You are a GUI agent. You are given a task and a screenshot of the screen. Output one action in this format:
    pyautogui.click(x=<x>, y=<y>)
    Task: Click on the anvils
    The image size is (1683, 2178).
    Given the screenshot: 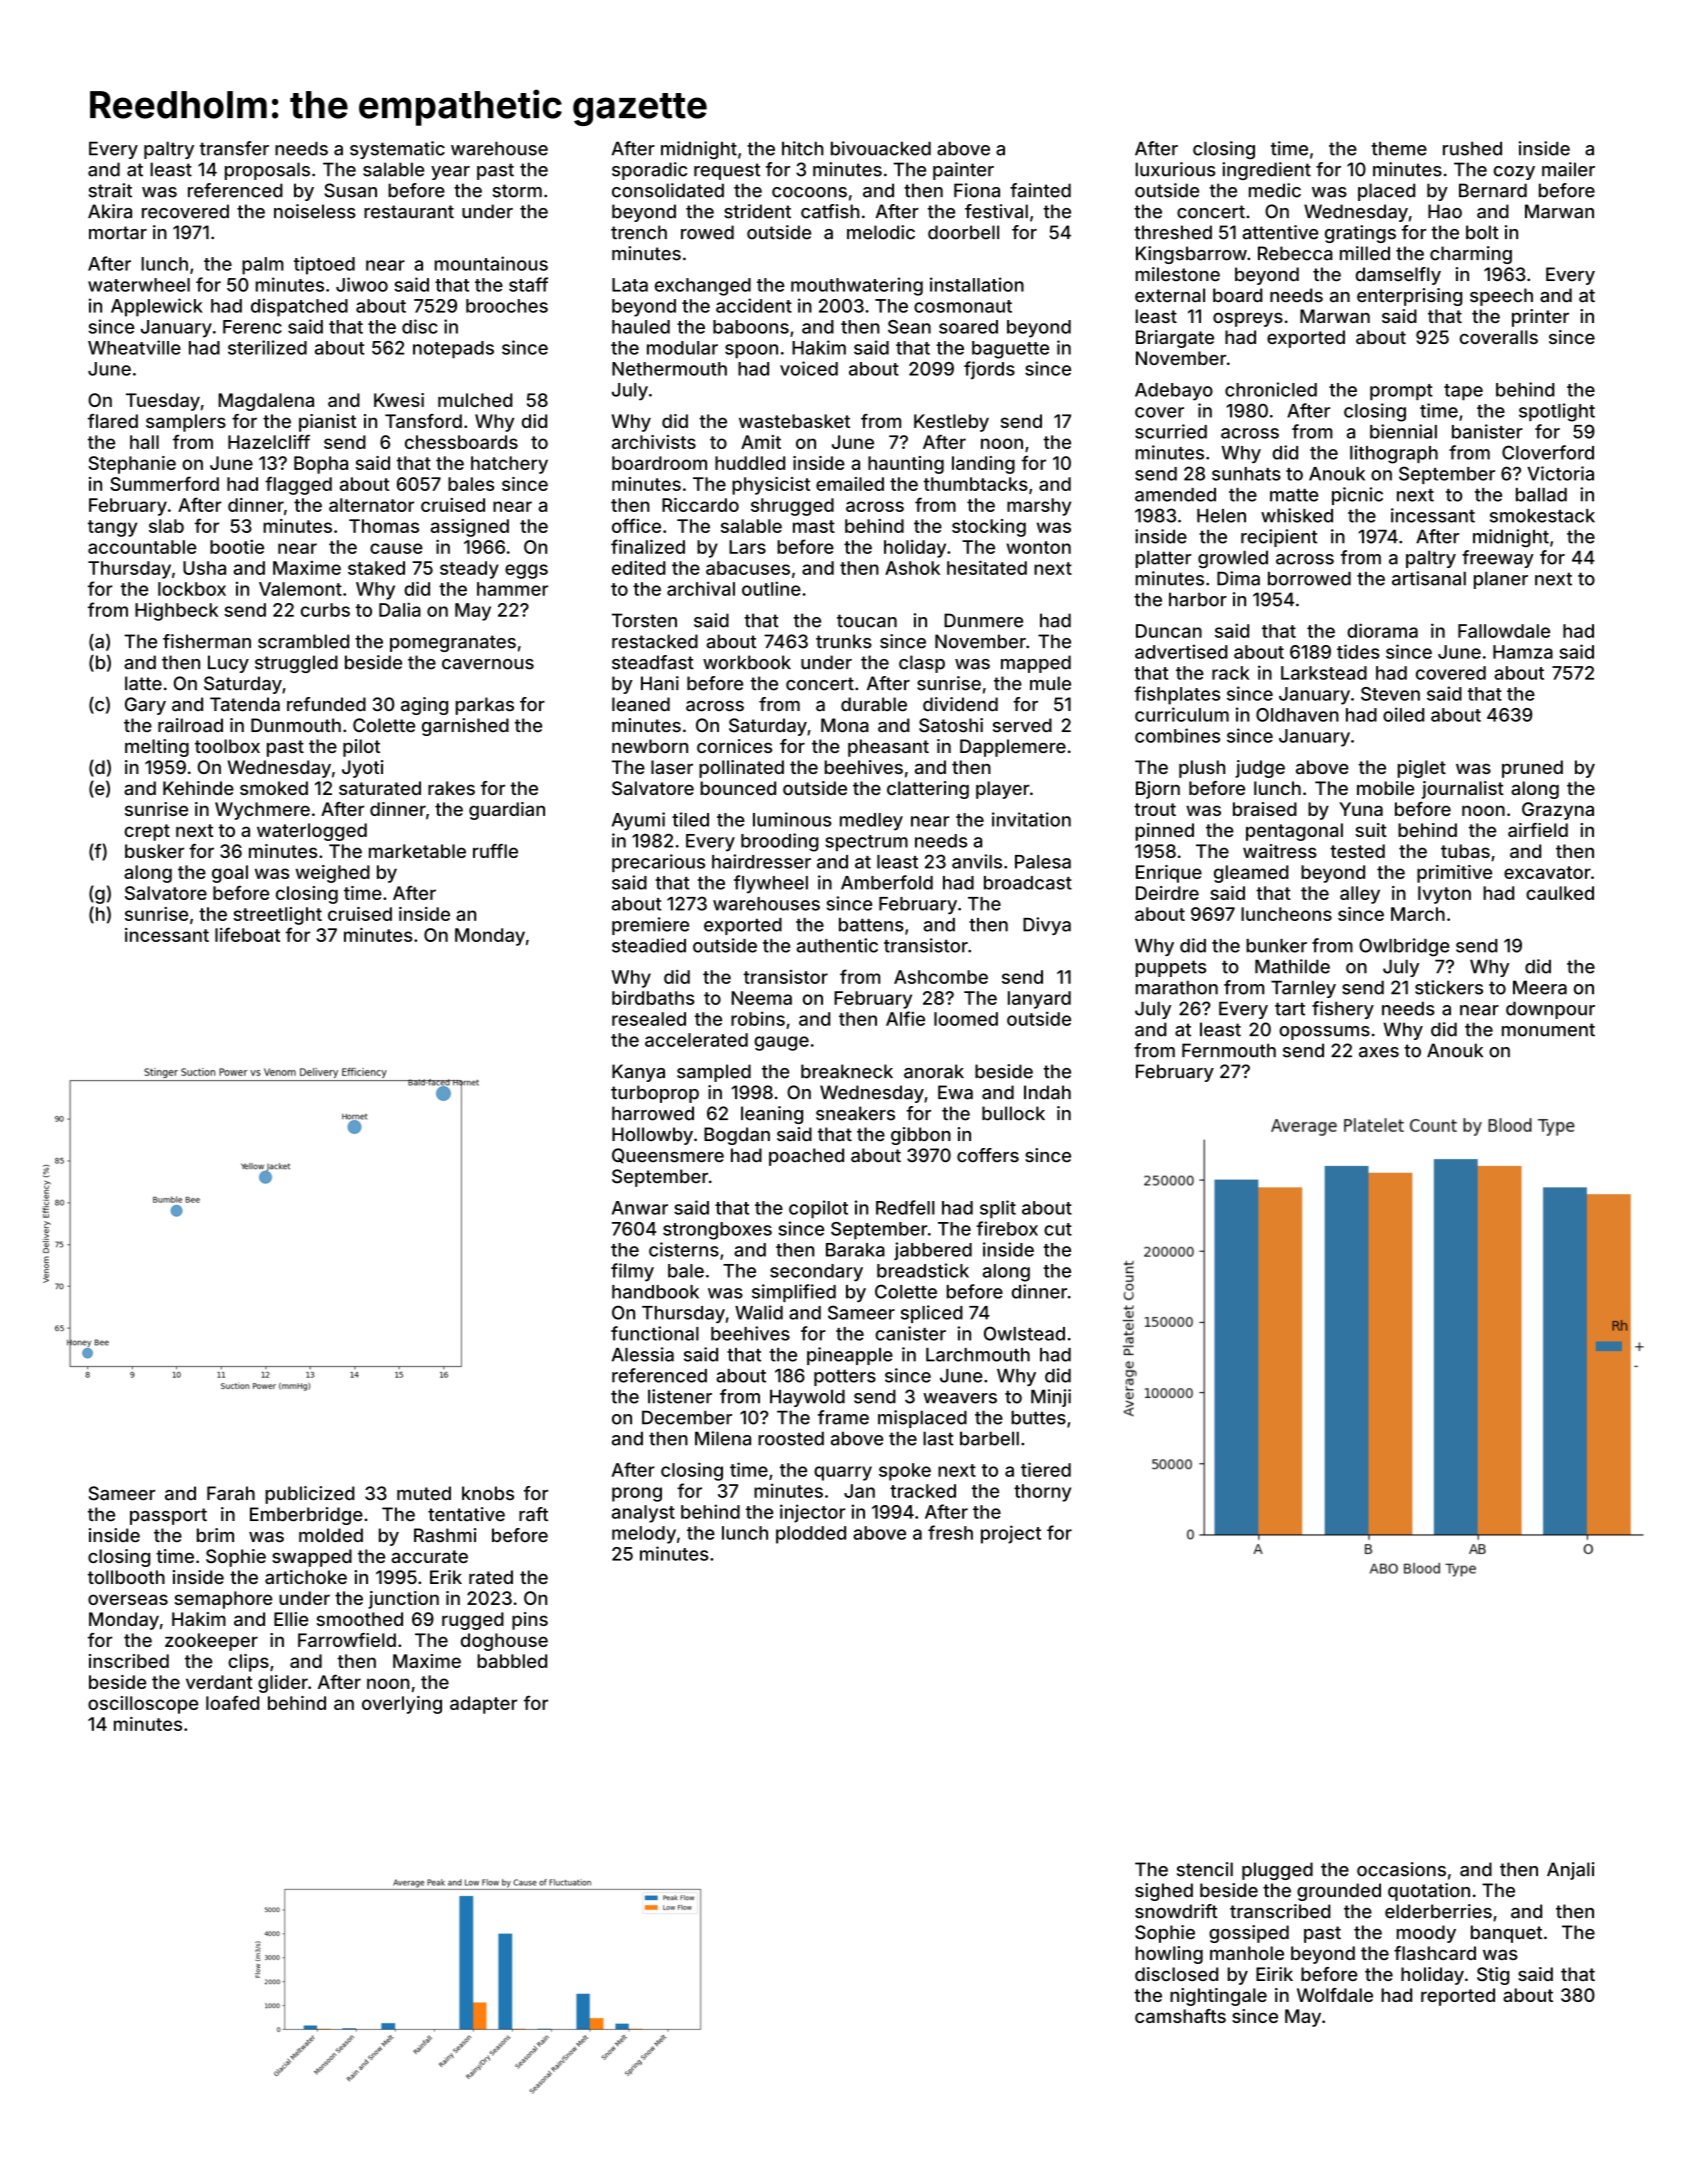 What is the action you would take?
    pyautogui.click(x=977, y=861)
